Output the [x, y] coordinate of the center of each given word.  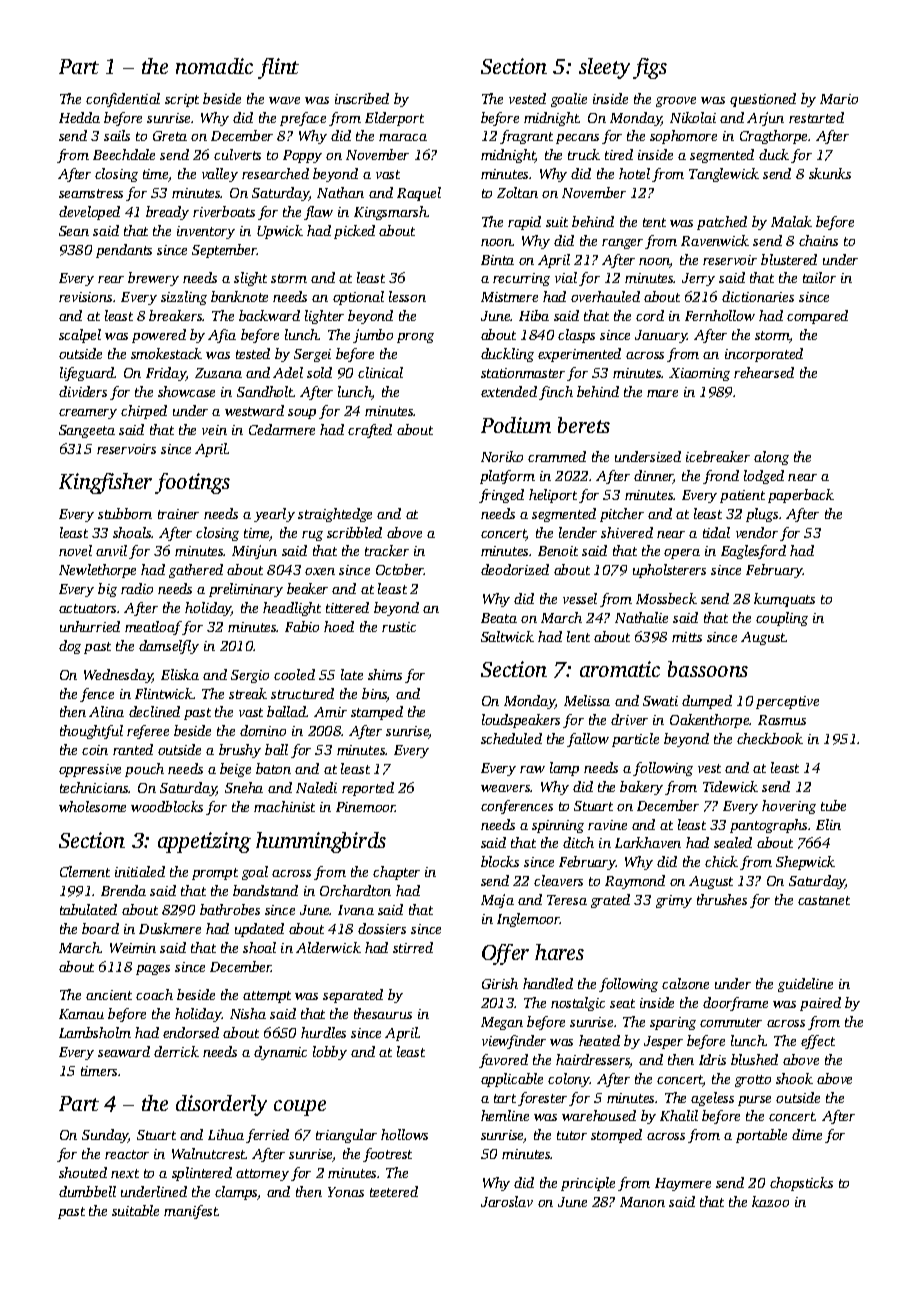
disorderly [221, 1105]
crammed [557, 456]
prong [415, 338]
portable [761, 1136]
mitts [687, 637]
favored [503, 1061]
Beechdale [124, 154]
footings [192, 483]
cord [650, 315]
